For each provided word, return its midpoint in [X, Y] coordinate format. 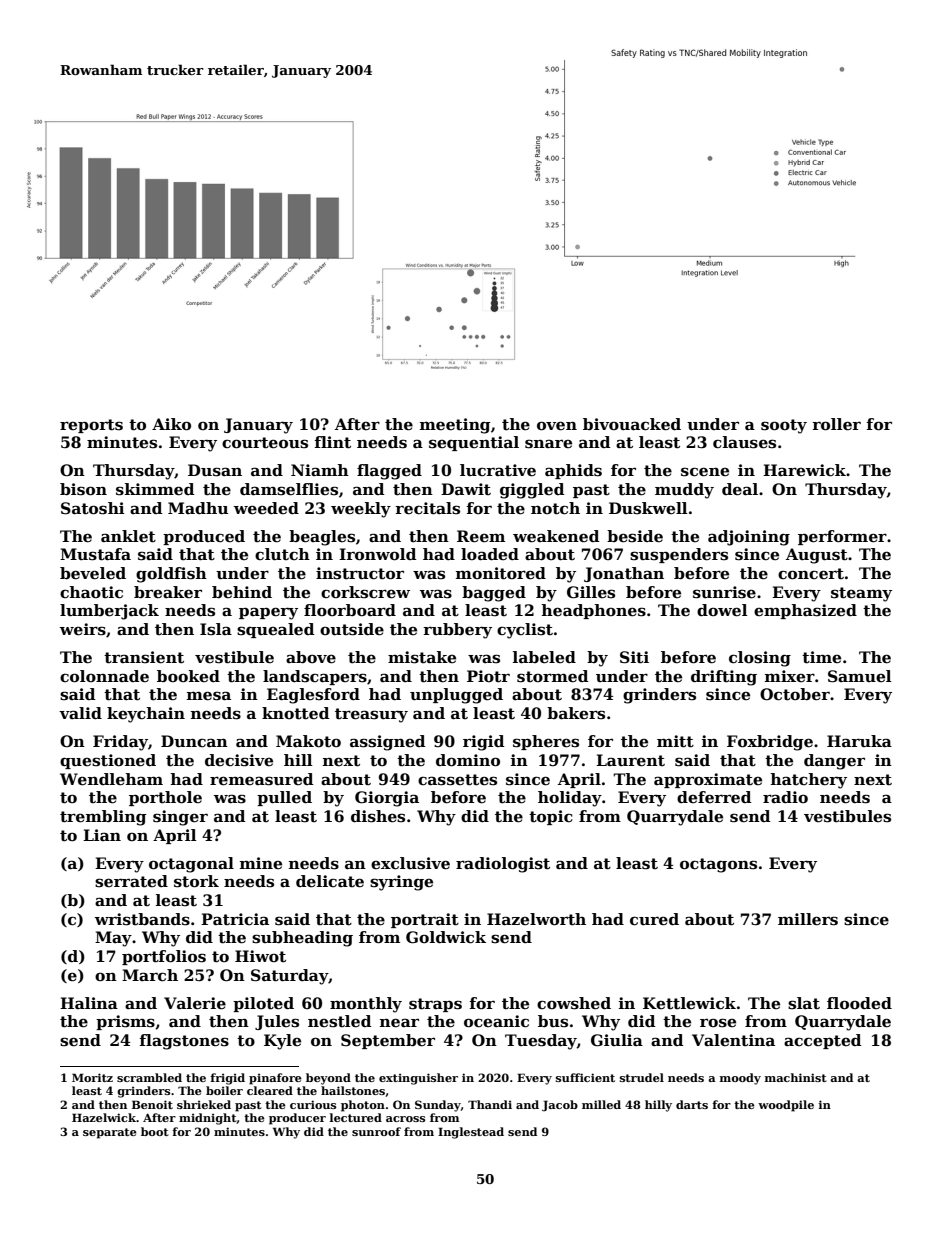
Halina [89, 1003]
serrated [131, 881]
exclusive [410, 863]
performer [842, 537]
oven [557, 426]
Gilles [591, 592]
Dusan [215, 470]
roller [836, 424]
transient [144, 657]
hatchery [809, 781]
